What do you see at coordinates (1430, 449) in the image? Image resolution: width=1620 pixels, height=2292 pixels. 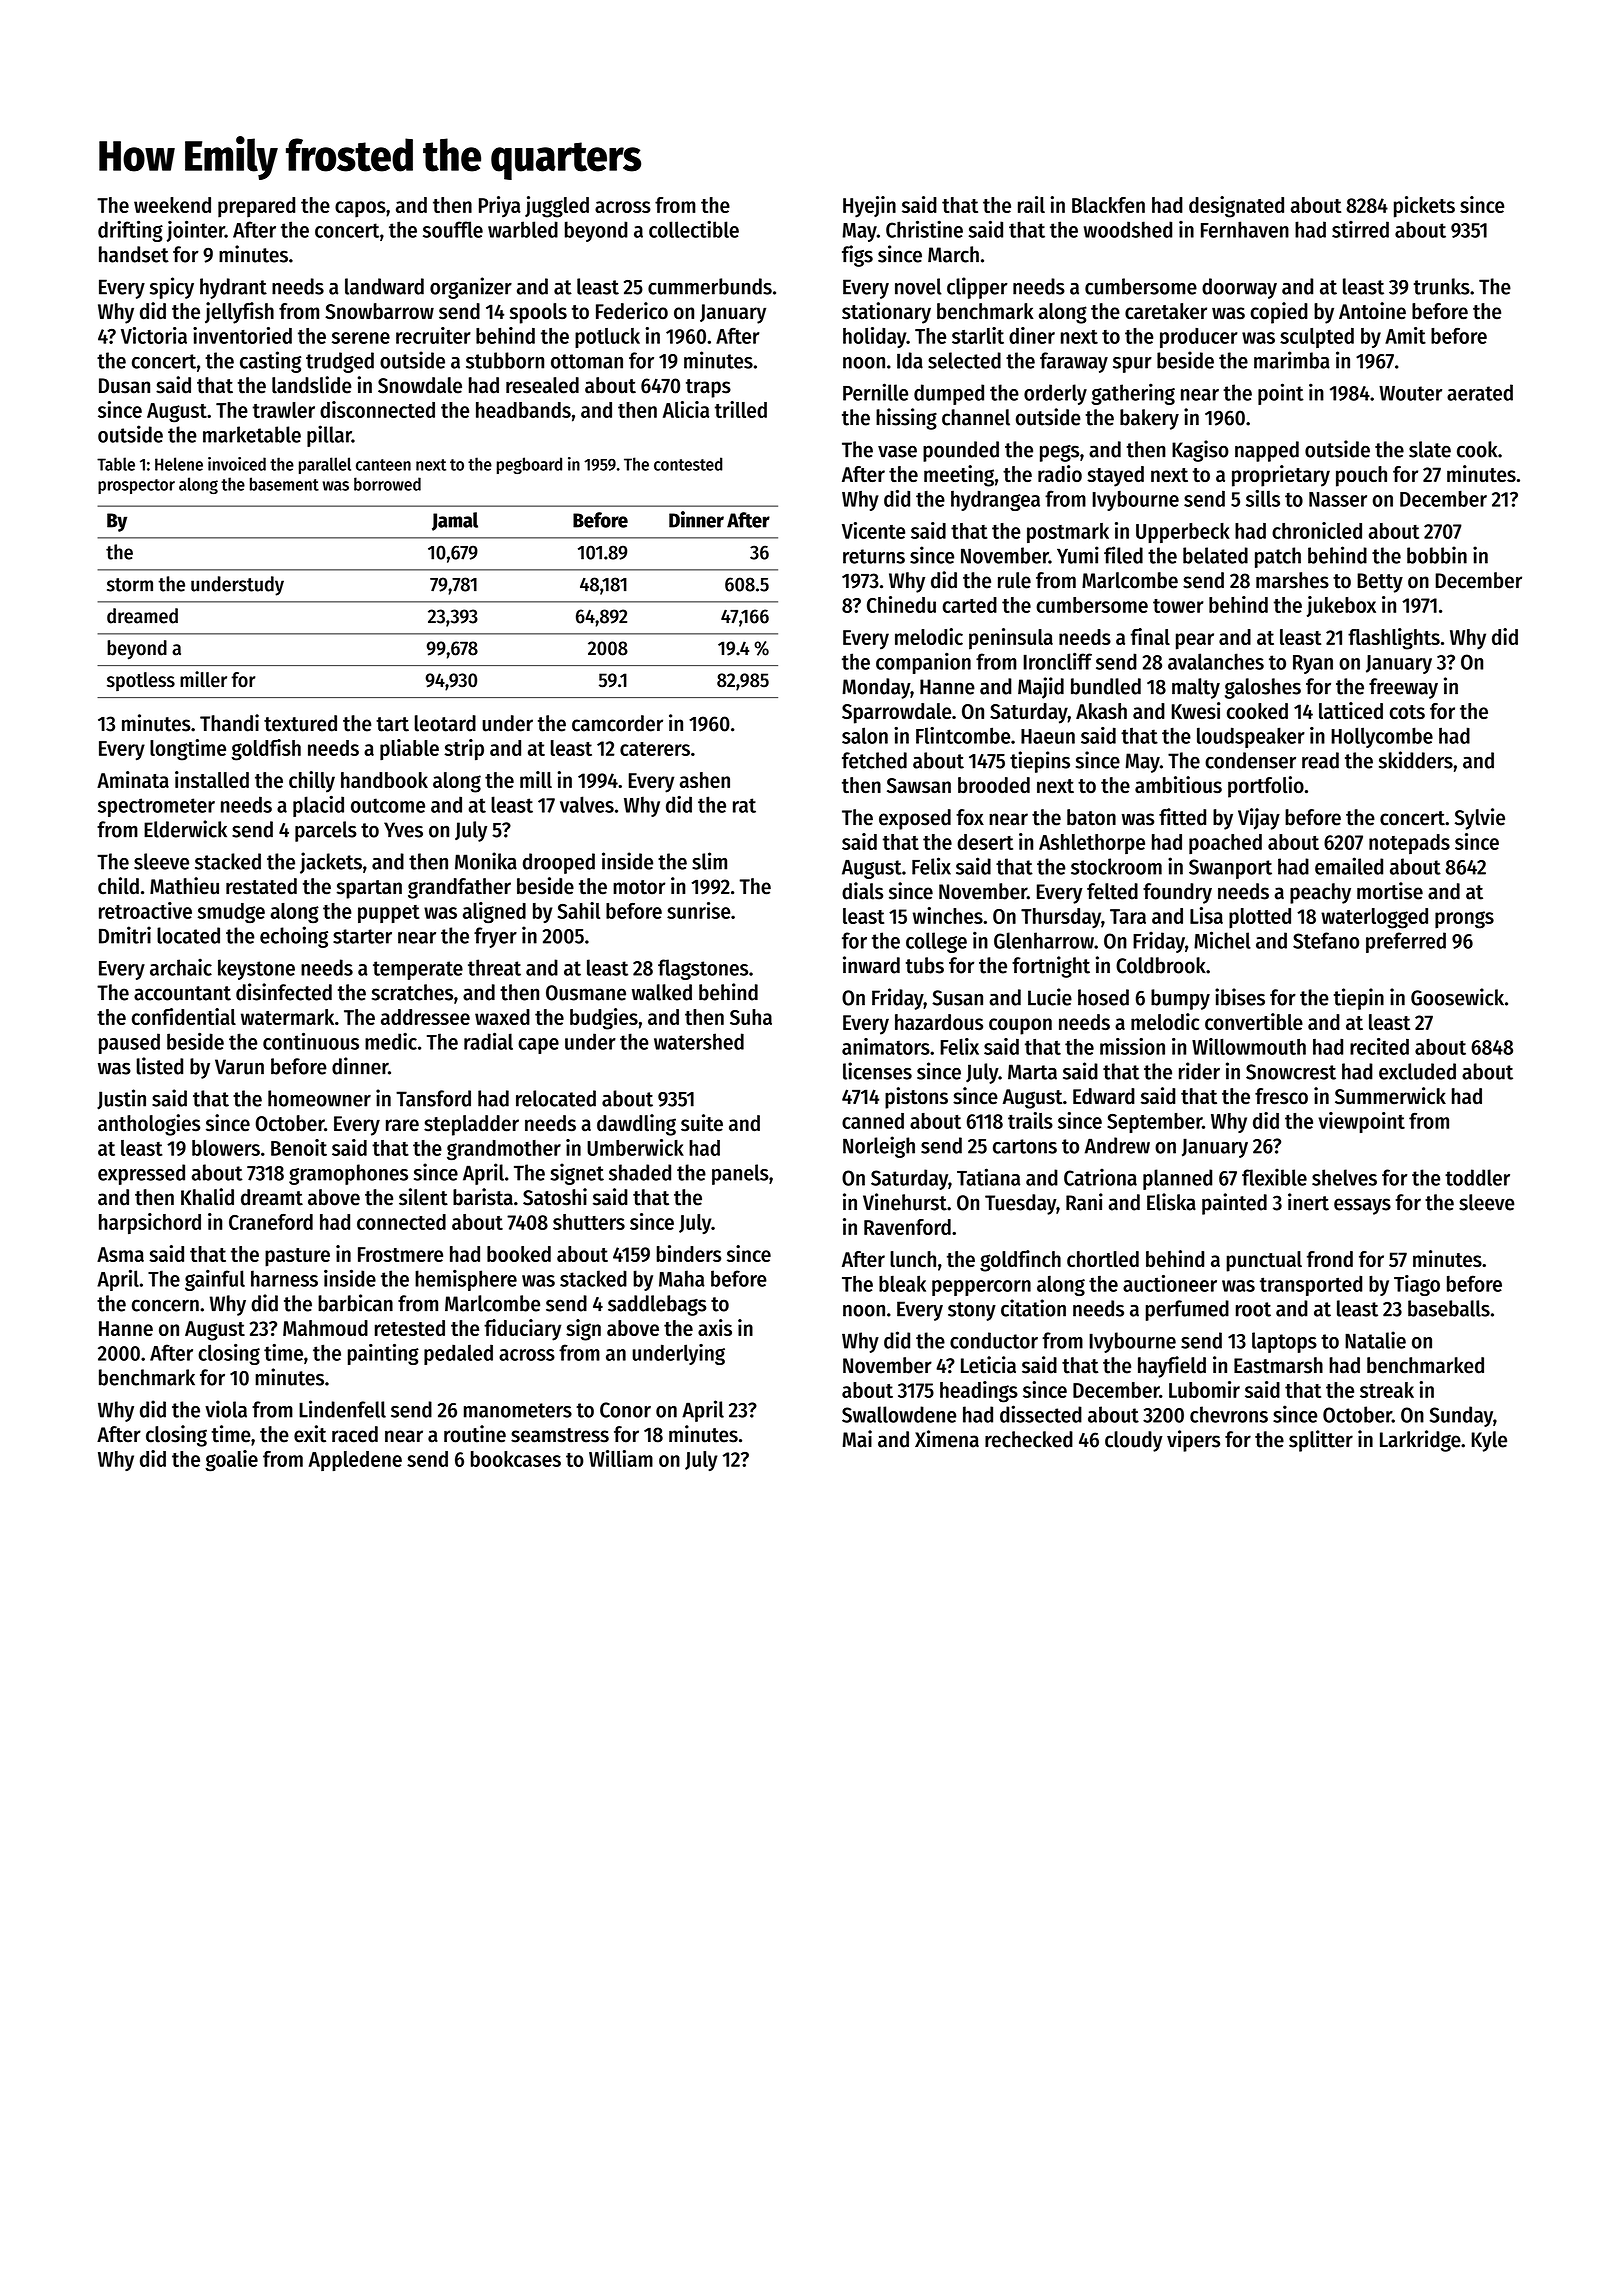 I see `slate` at bounding box center [1430, 449].
